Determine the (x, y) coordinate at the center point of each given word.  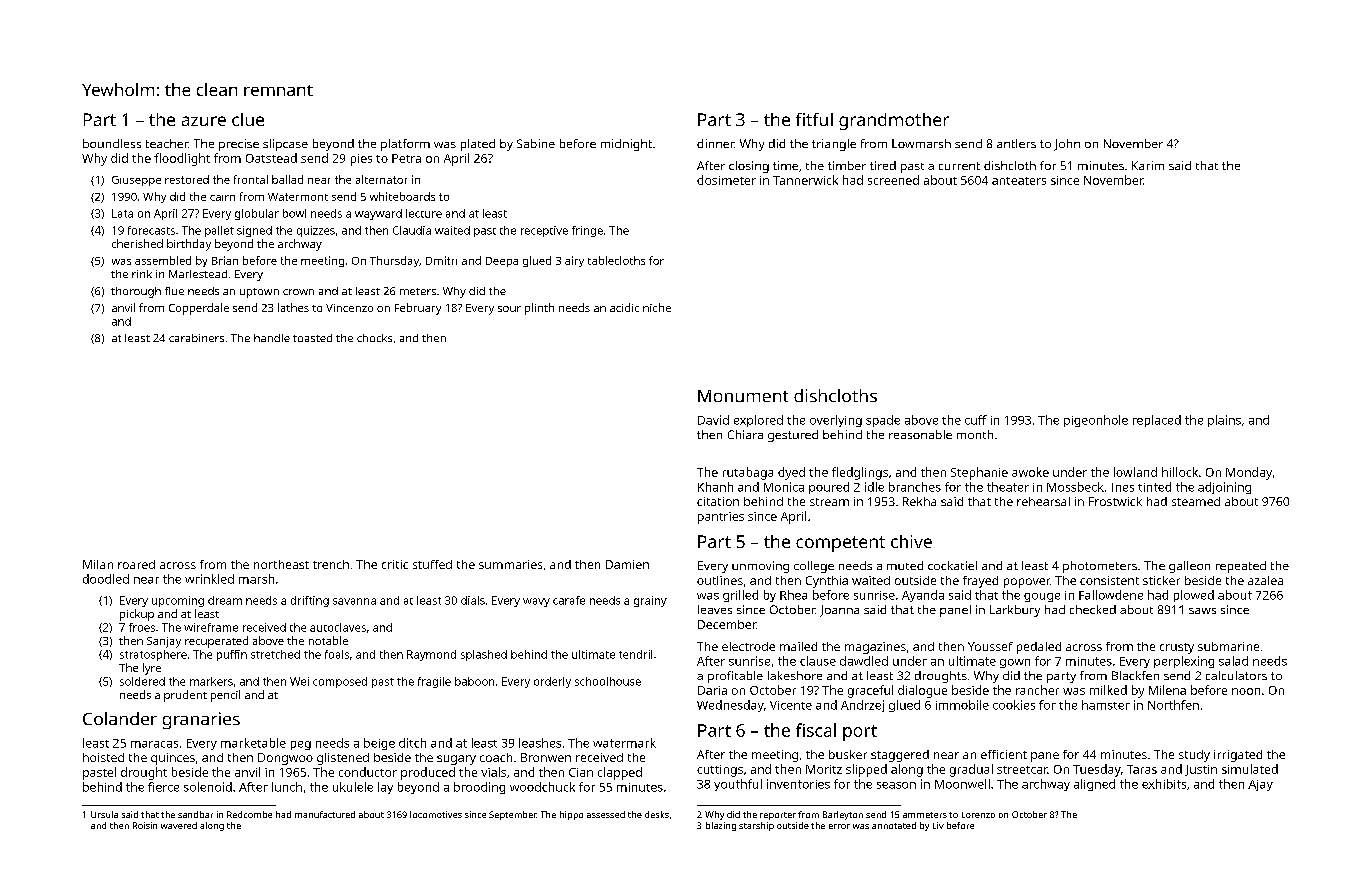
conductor (368, 772)
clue (248, 119)
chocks (374, 338)
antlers (1016, 143)
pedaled (1039, 648)
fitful (814, 119)
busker (848, 754)
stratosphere (153, 655)
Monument (743, 396)
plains (1224, 421)
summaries (510, 564)
